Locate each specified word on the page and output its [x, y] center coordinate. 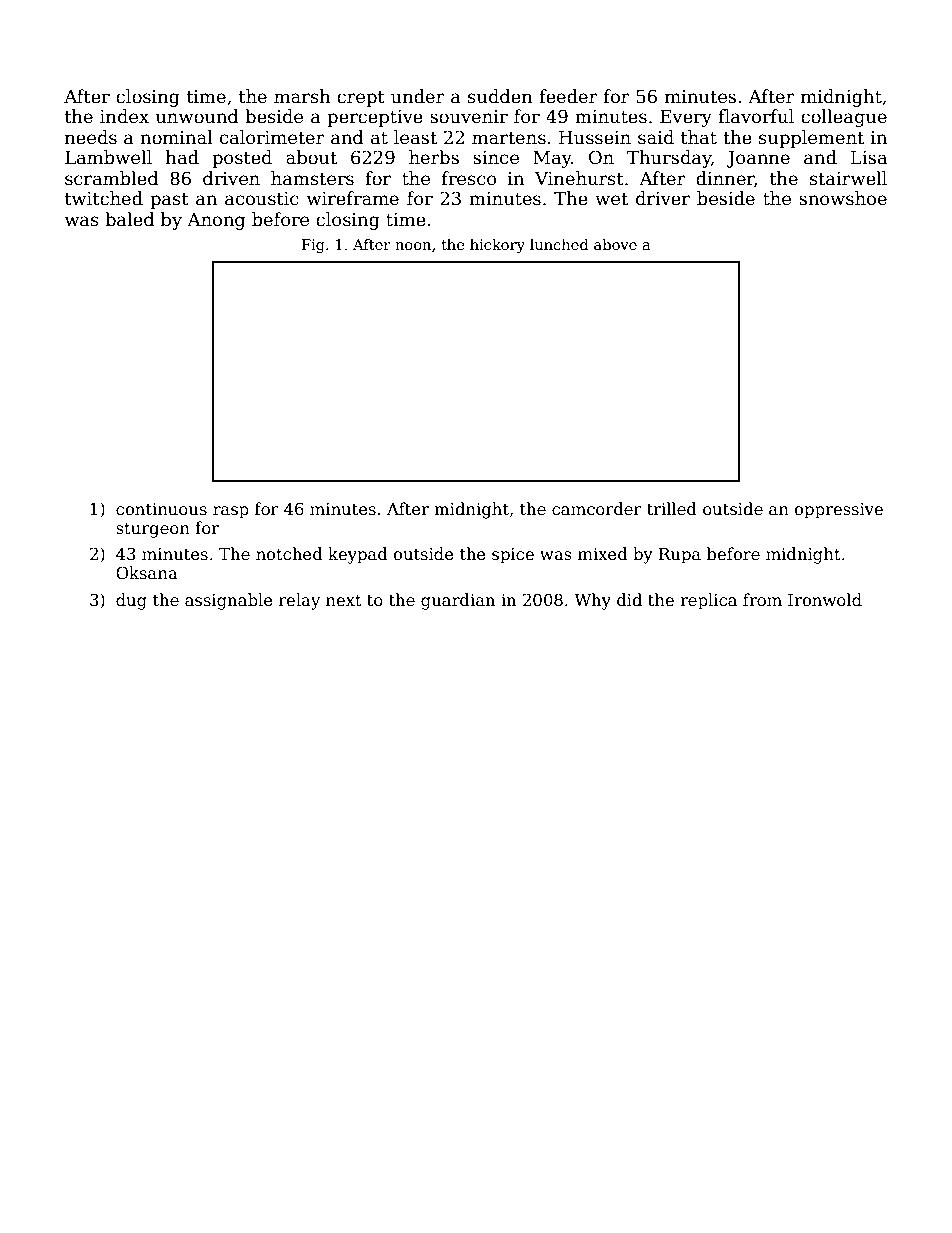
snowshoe [843, 198]
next [344, 600]
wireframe [352, 198]
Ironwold [825, 599]
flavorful [756, 116]
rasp [231, 512]
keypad [358, 555]
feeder [568, 96]
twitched [104, 198]
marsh [302, 96]
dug [131, 601]
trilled [672, 509]
